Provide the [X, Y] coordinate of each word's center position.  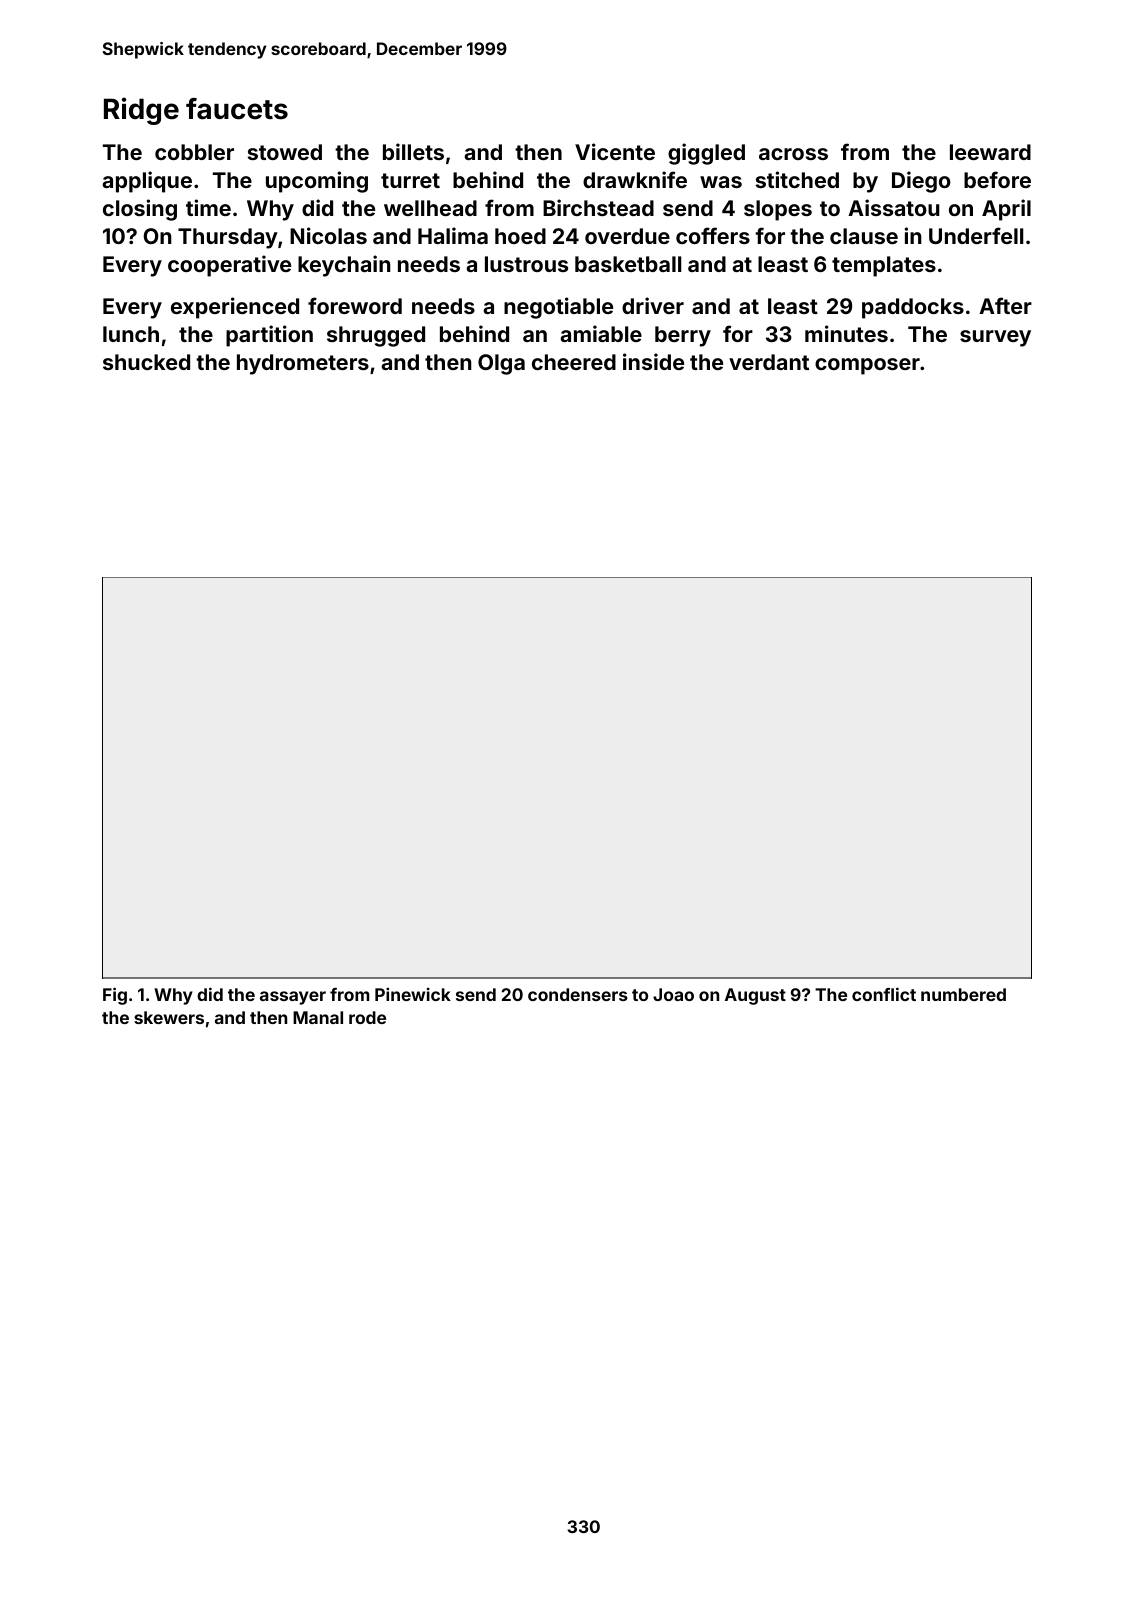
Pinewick [413, 994]
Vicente [615, 151]
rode [367, 1017]
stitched [797, 179]
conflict [884, 994]
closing [140, 210]
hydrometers [303, 364]
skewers [169, 1017]
